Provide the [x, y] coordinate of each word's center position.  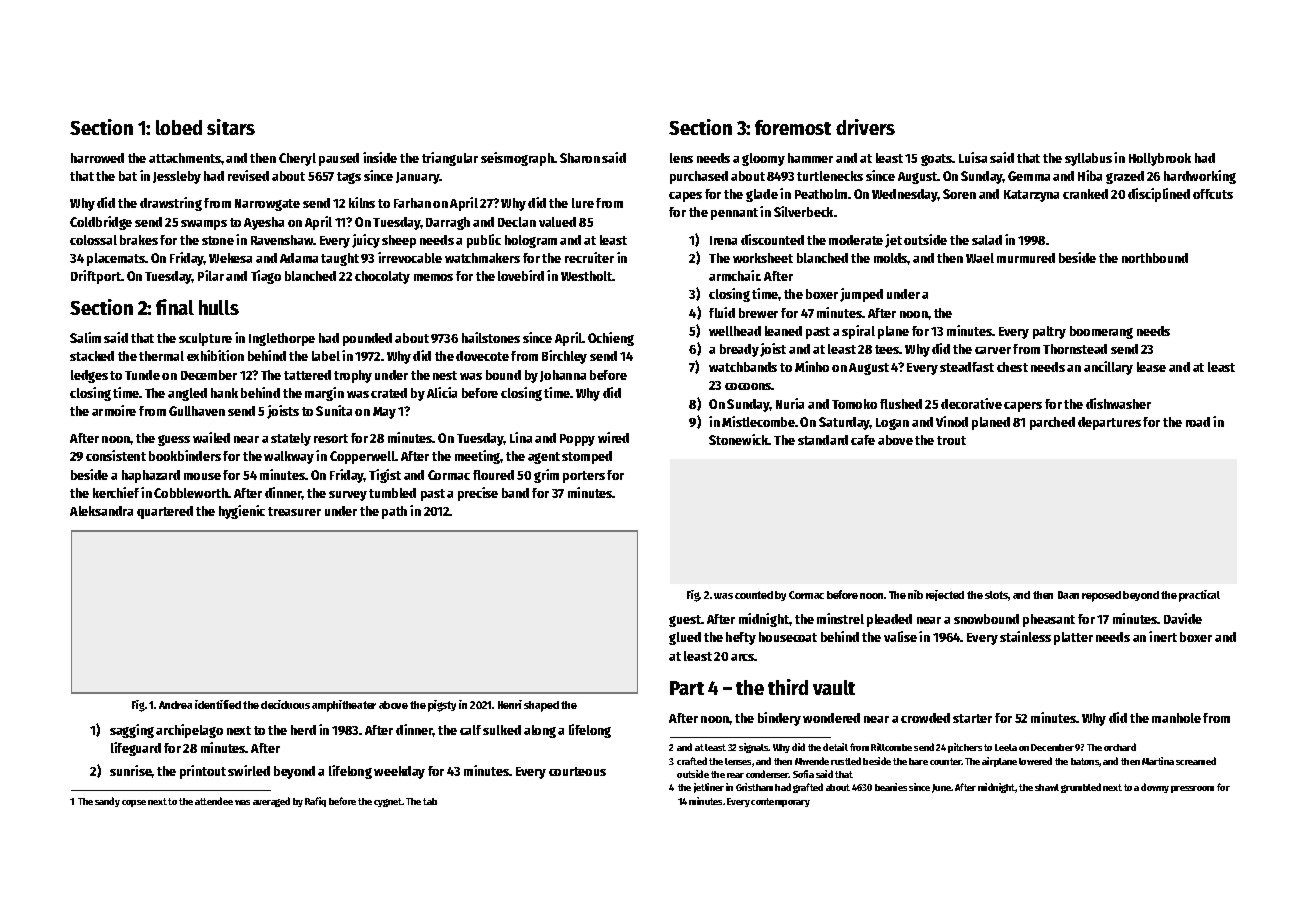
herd [303, 730]
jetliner [709, 788]
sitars [231, 127]
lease [1151, 367]
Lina [521, 437]
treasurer [294, 511]
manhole [1176, 718]
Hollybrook [1160, 159]
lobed [179, 127]
